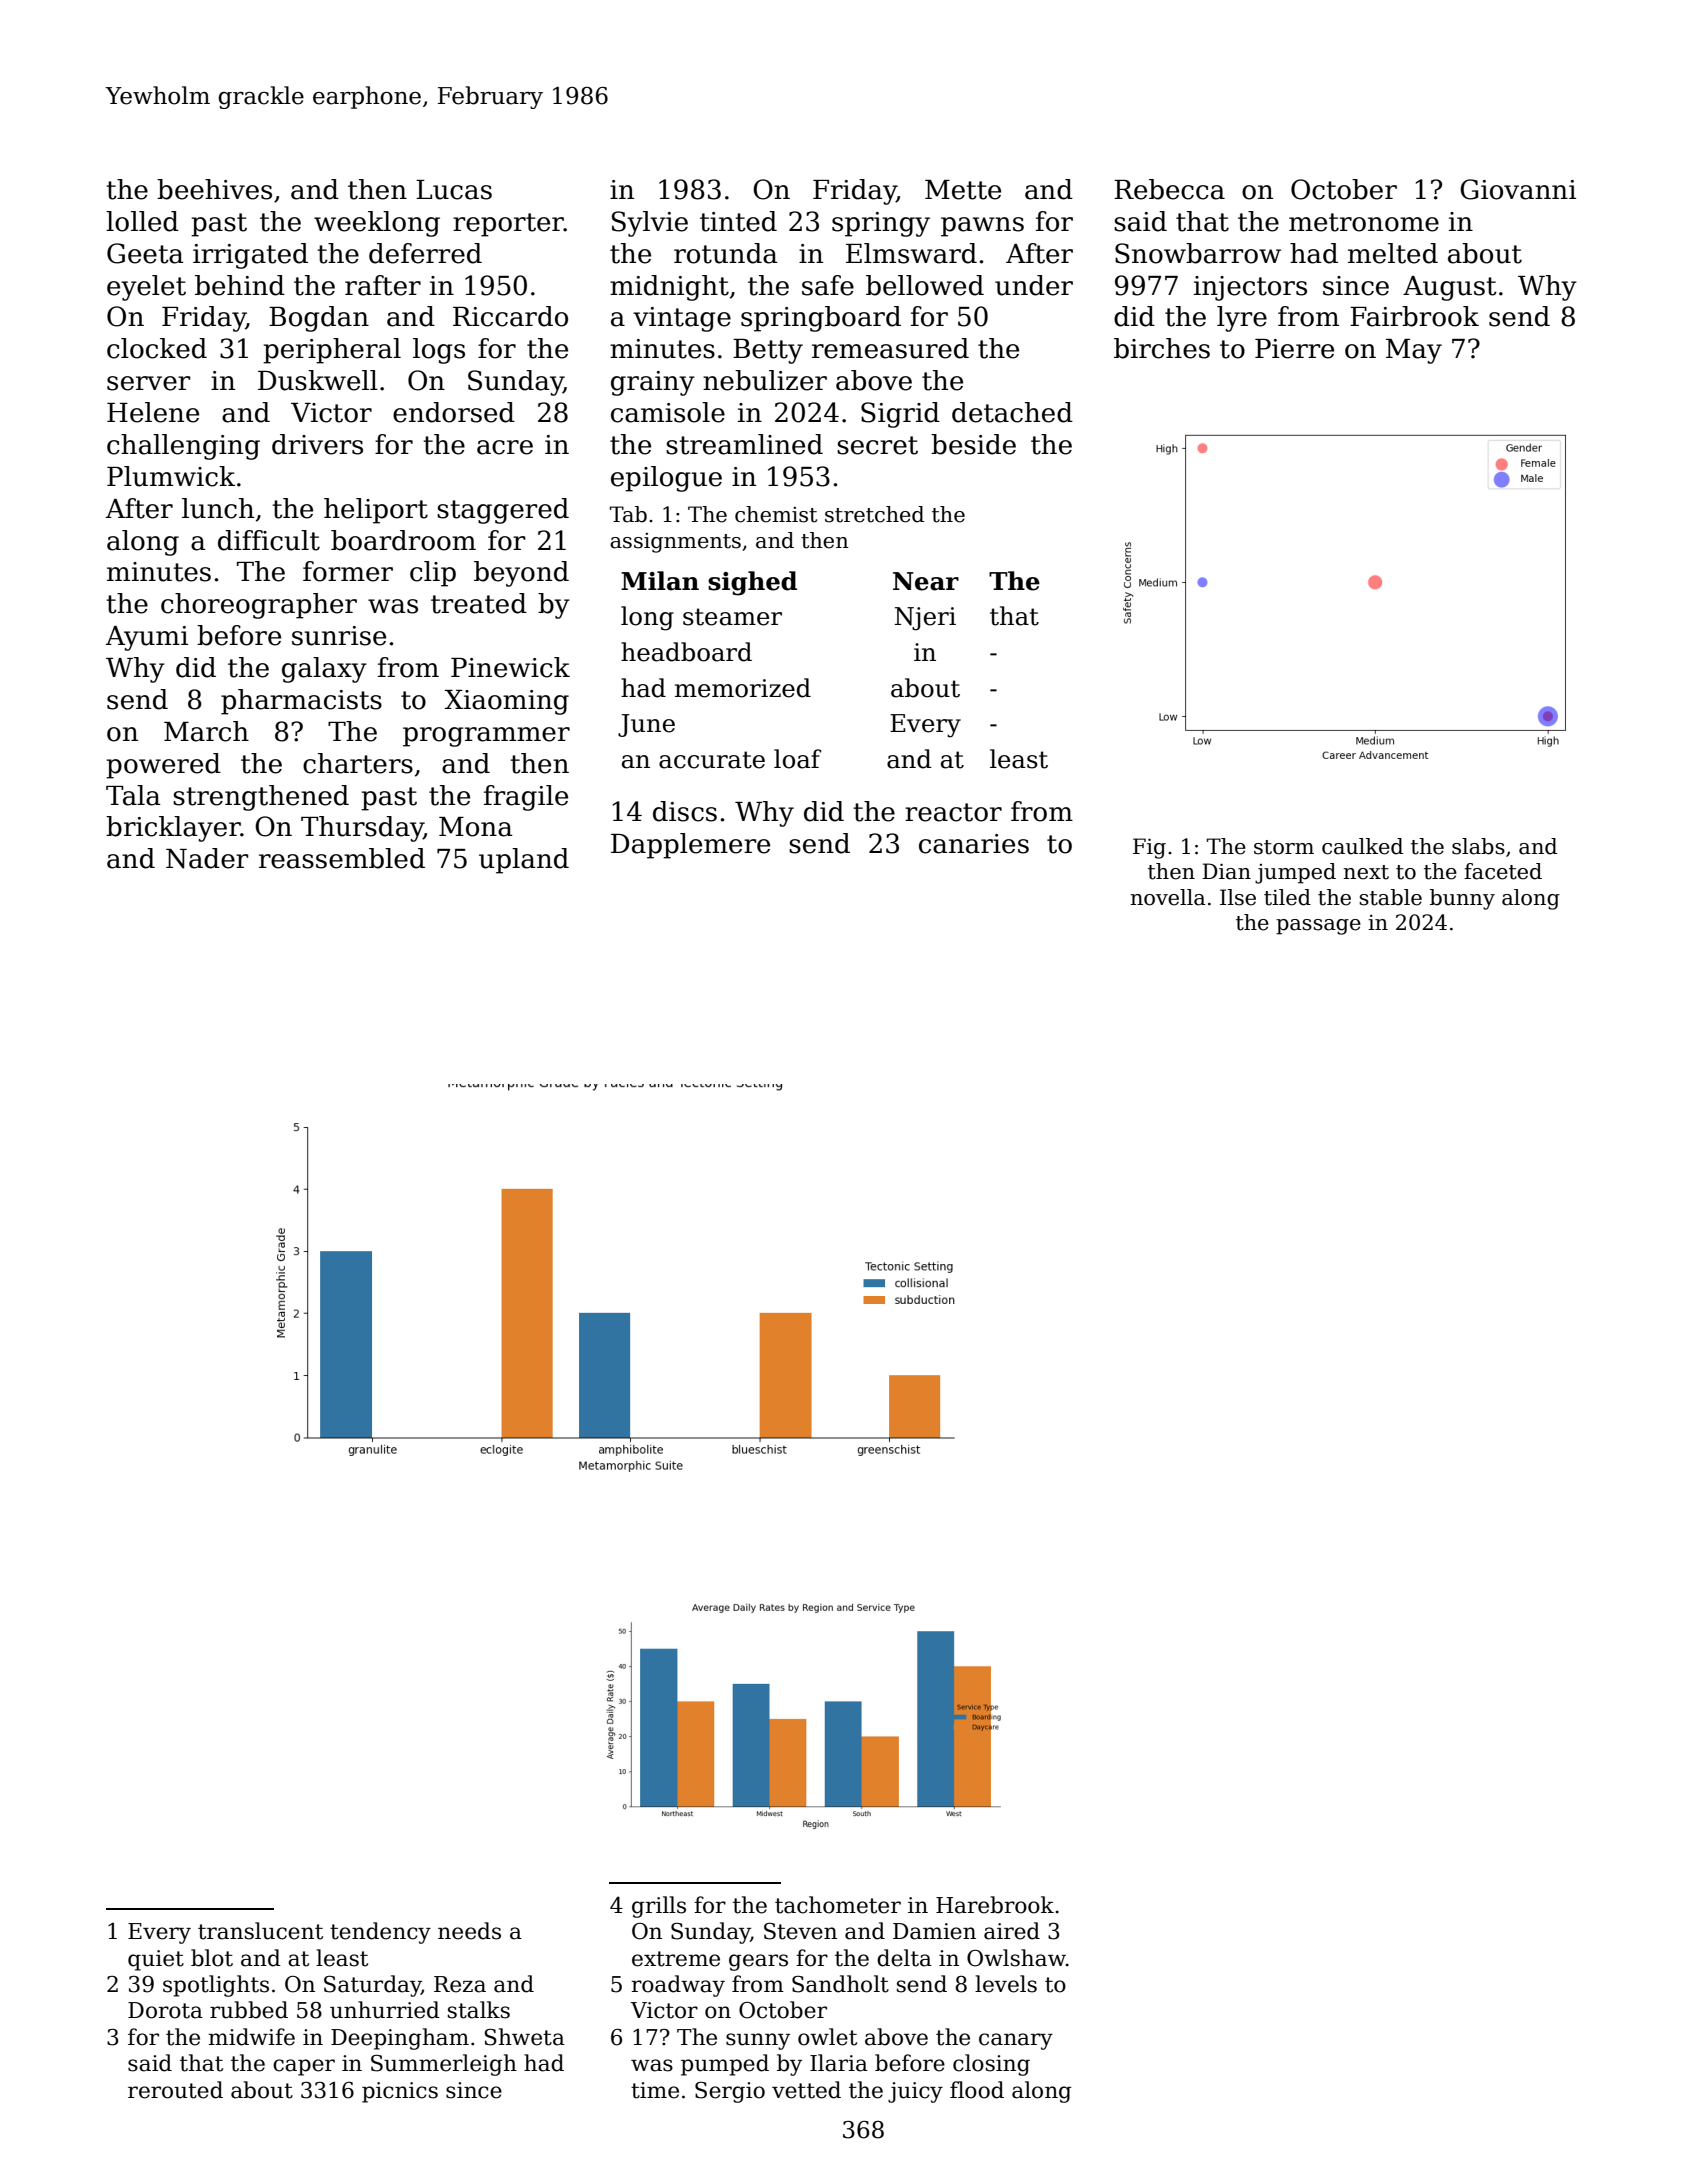 The height and width of the screenshot is (2178, 1683). What do you see at coordinates (953, 812) in the screenshot?
I see `reactor` at bounding box center [953, 812].
